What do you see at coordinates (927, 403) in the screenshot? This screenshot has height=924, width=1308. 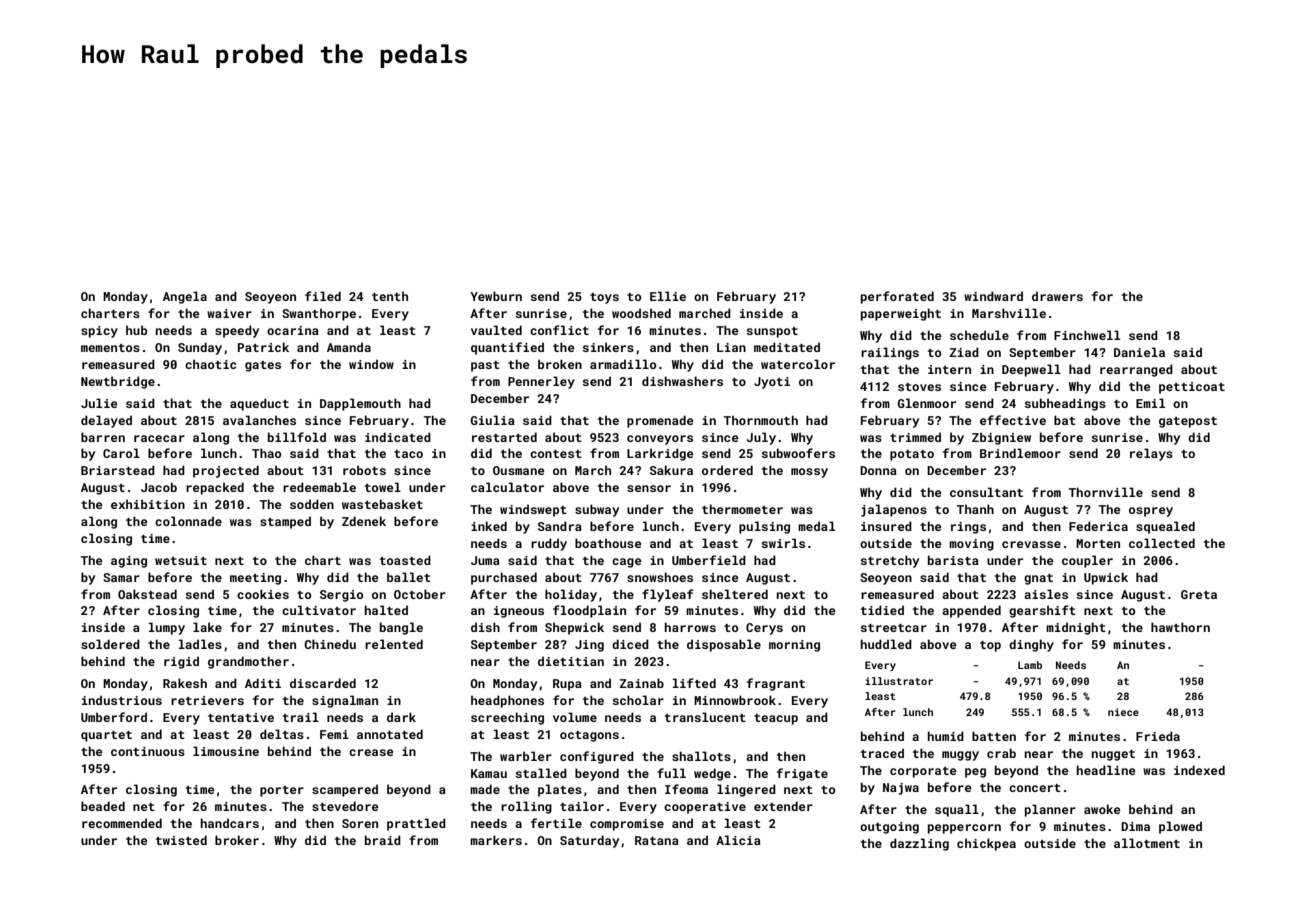 I see `Glenmoor` at bounding box center [927, 403].
